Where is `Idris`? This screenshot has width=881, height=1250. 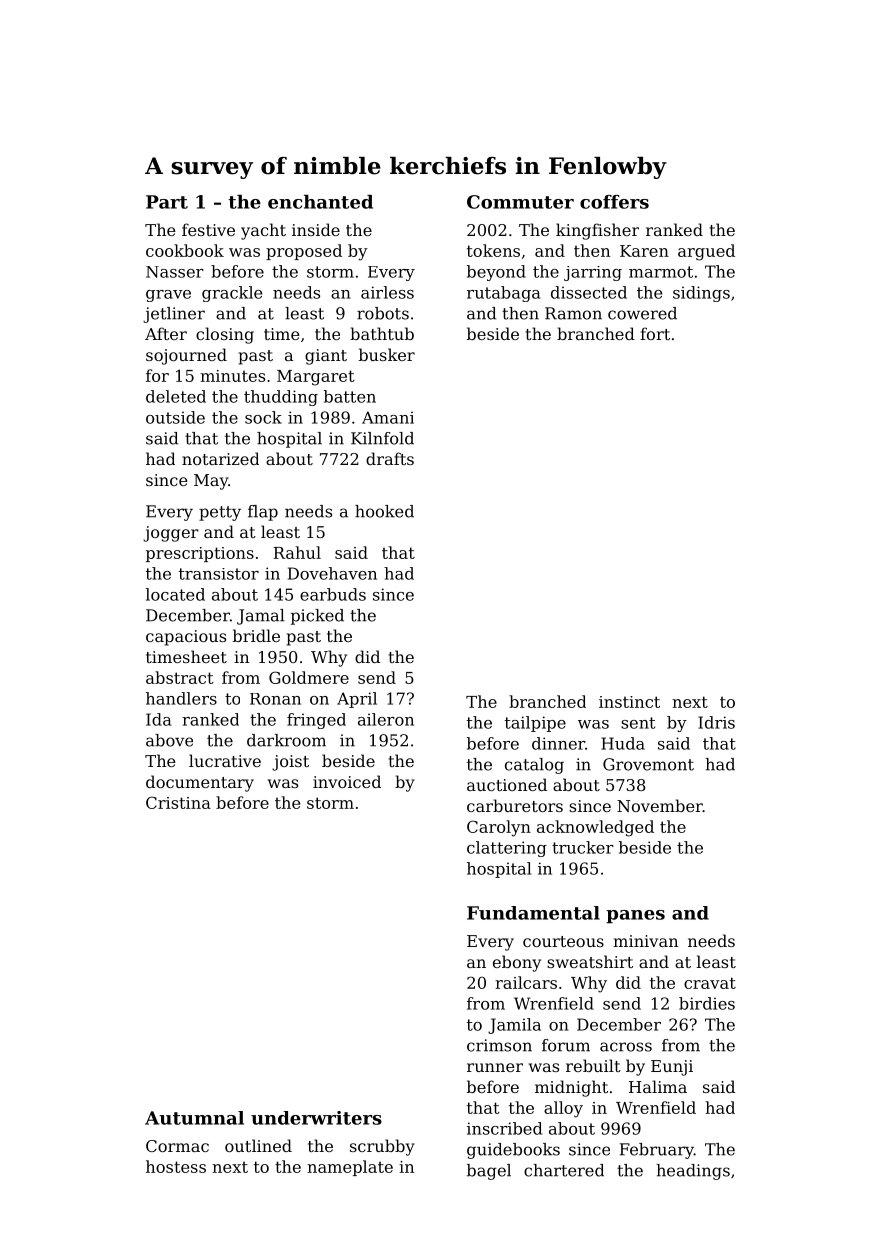 Idris is located at coordinates (716, 722).
